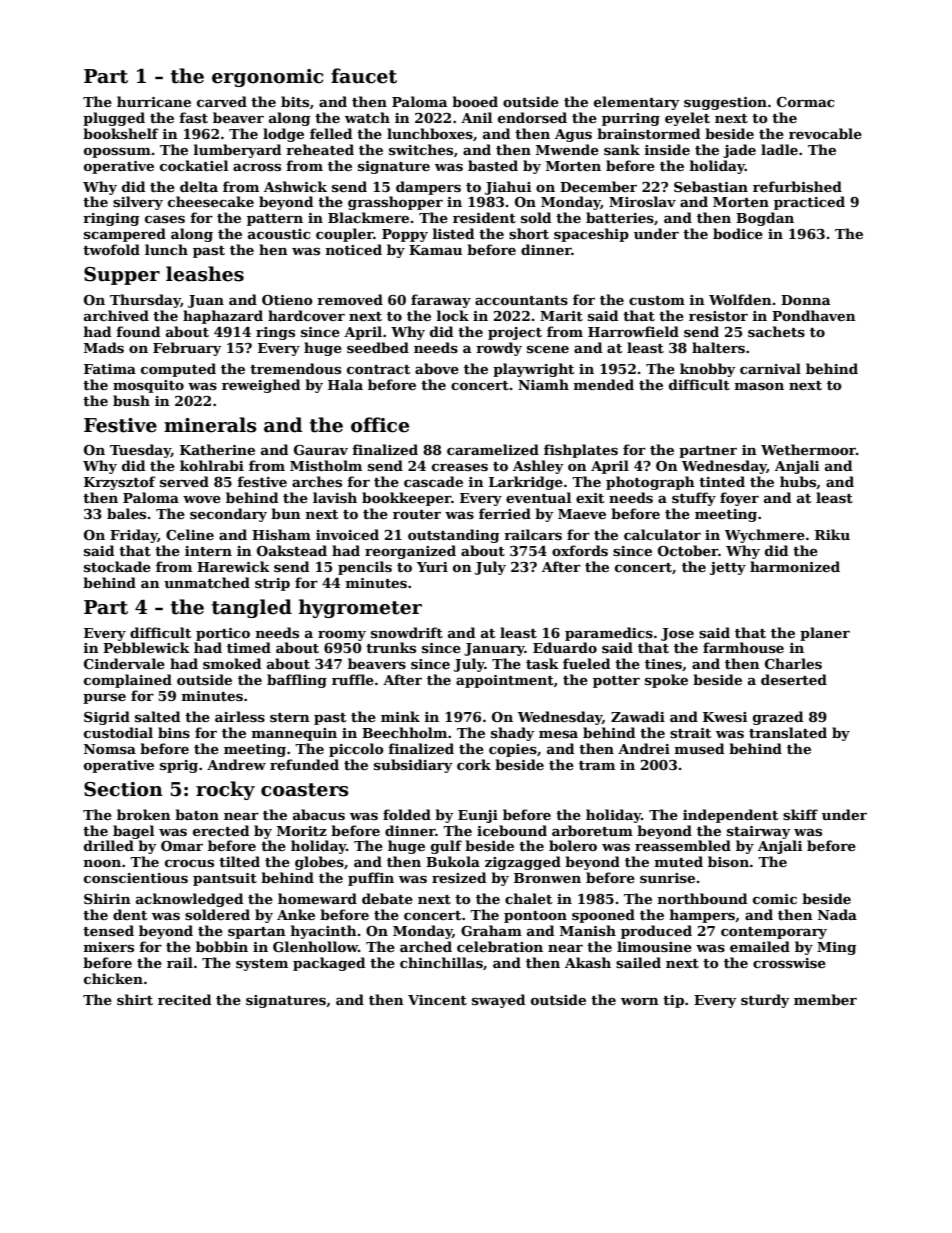 This screenshot has height=1233, width=952. What do you see at coordinates (210, 425) in the screenshot?
I see `minerals` at bounding box center [210, 425].
